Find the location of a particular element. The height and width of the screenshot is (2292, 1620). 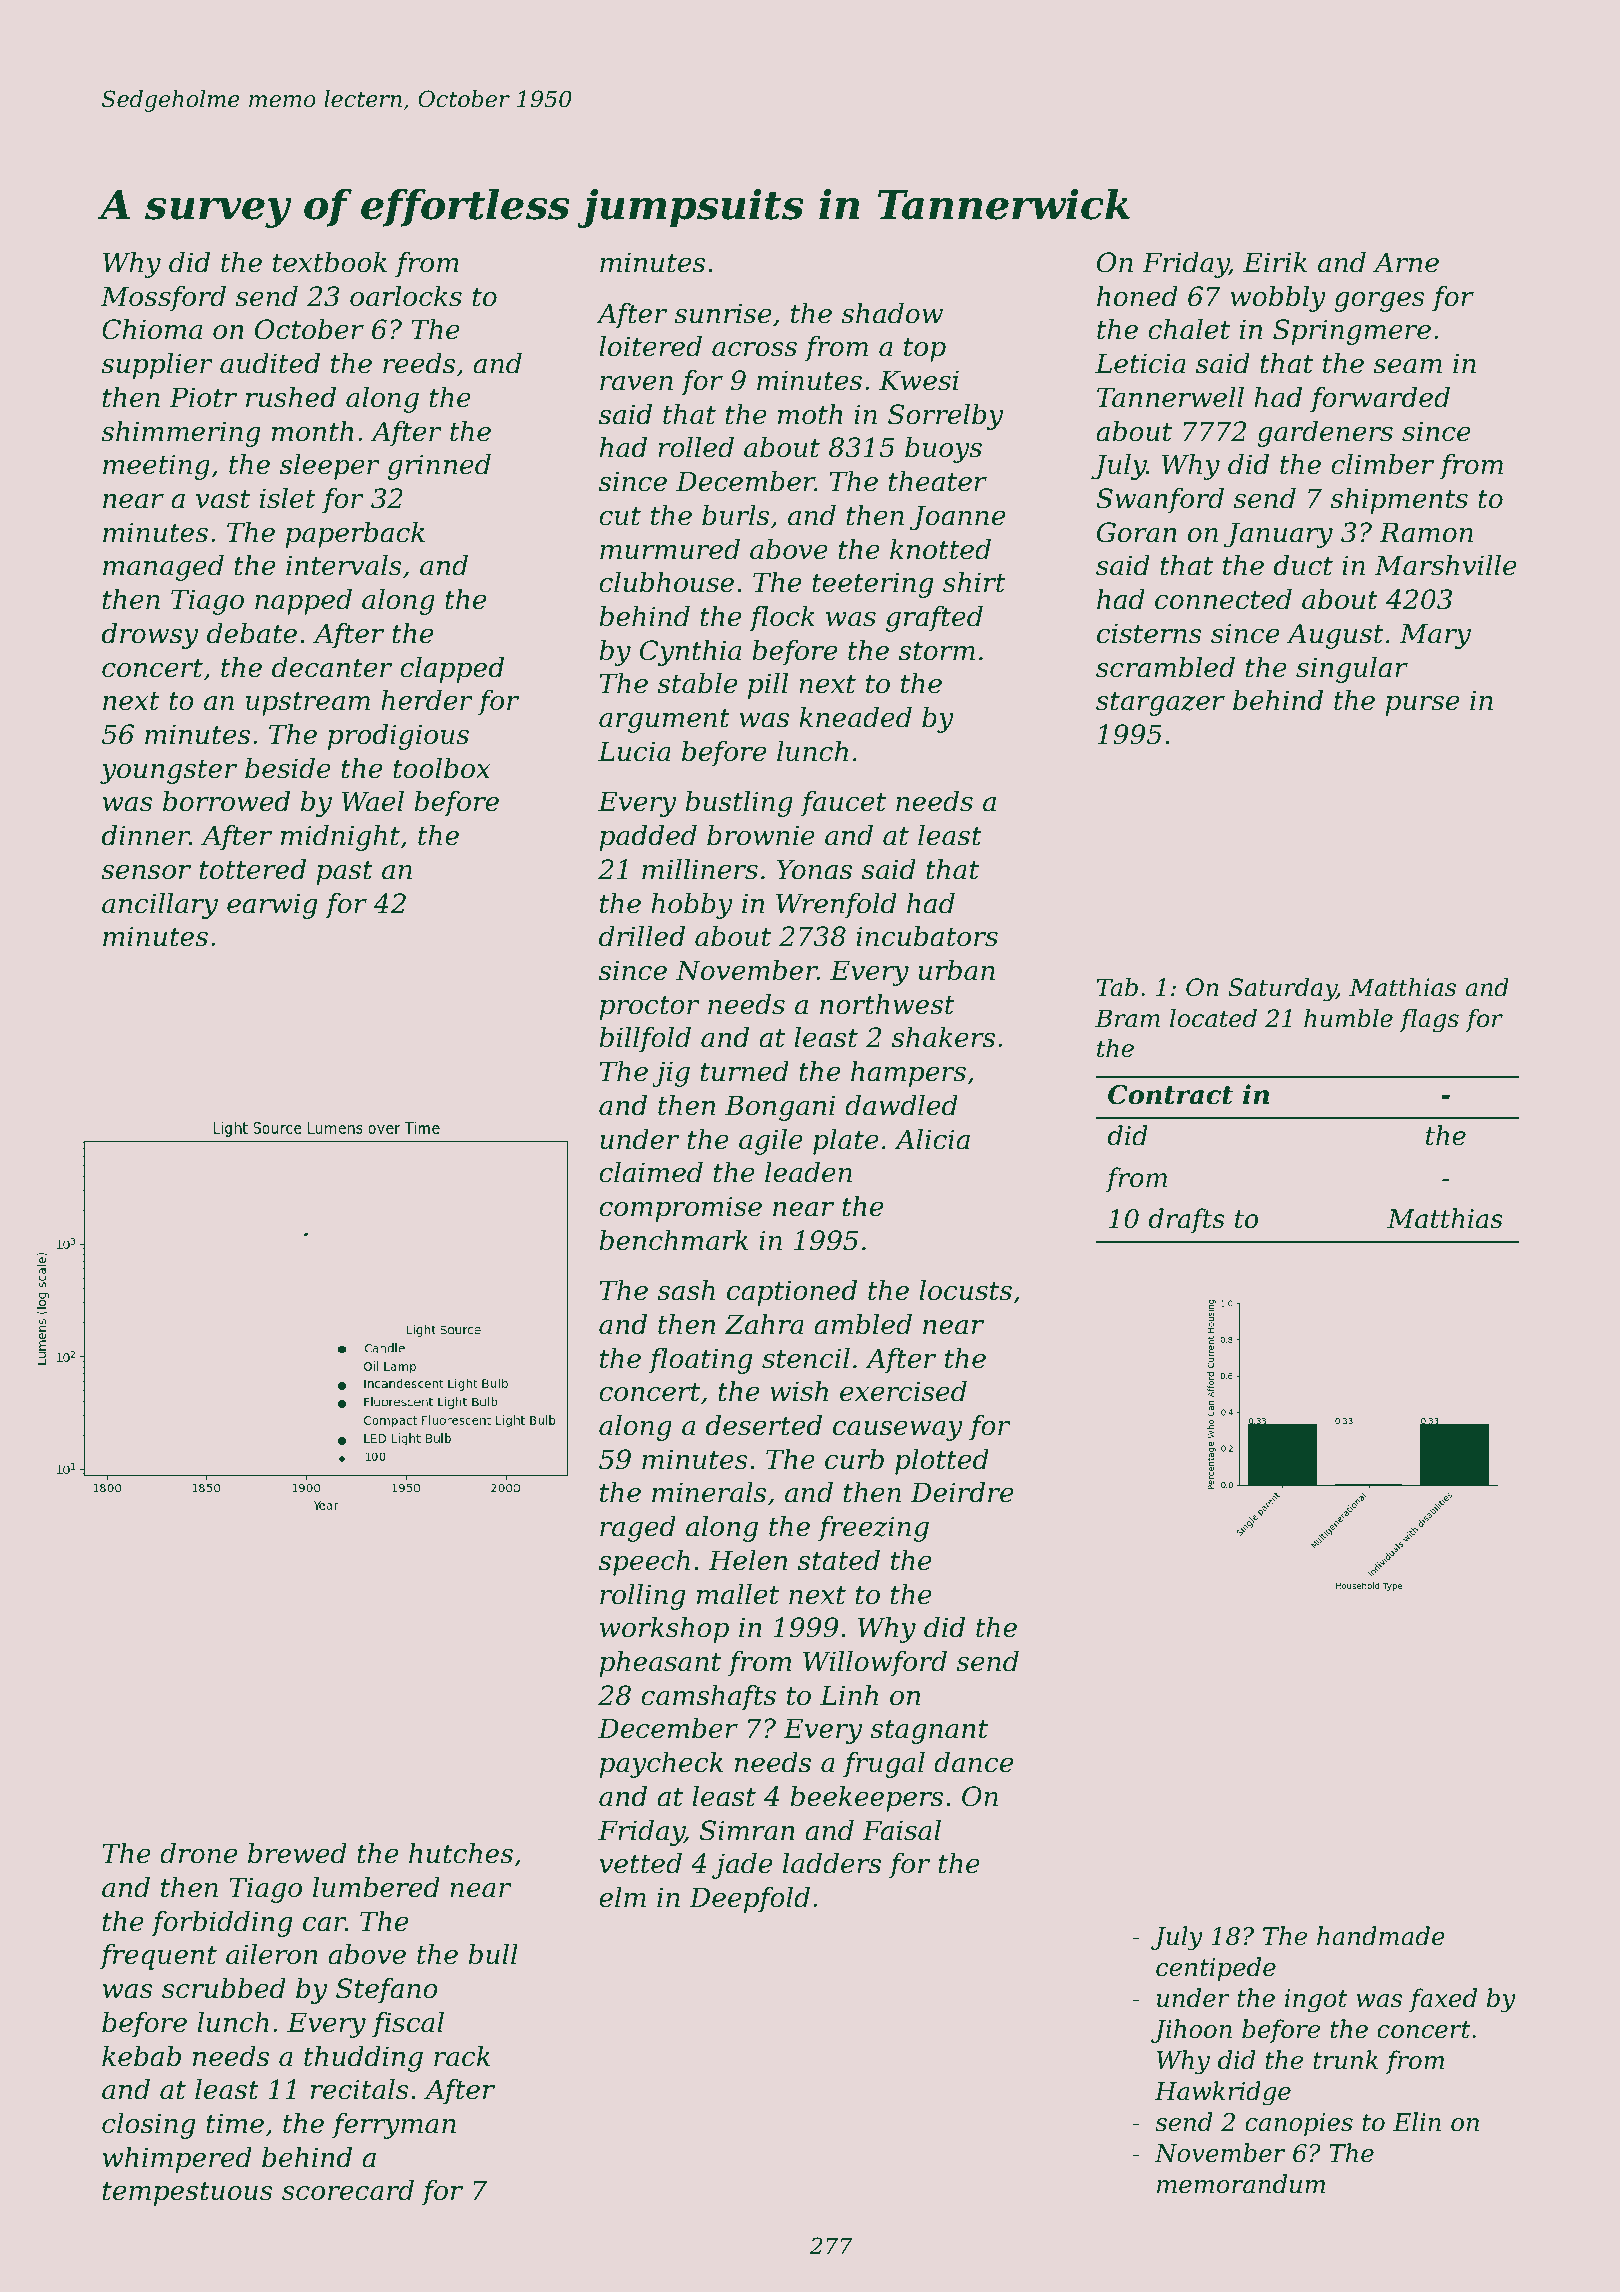

aileron is located at coordinates (272, 1954).
